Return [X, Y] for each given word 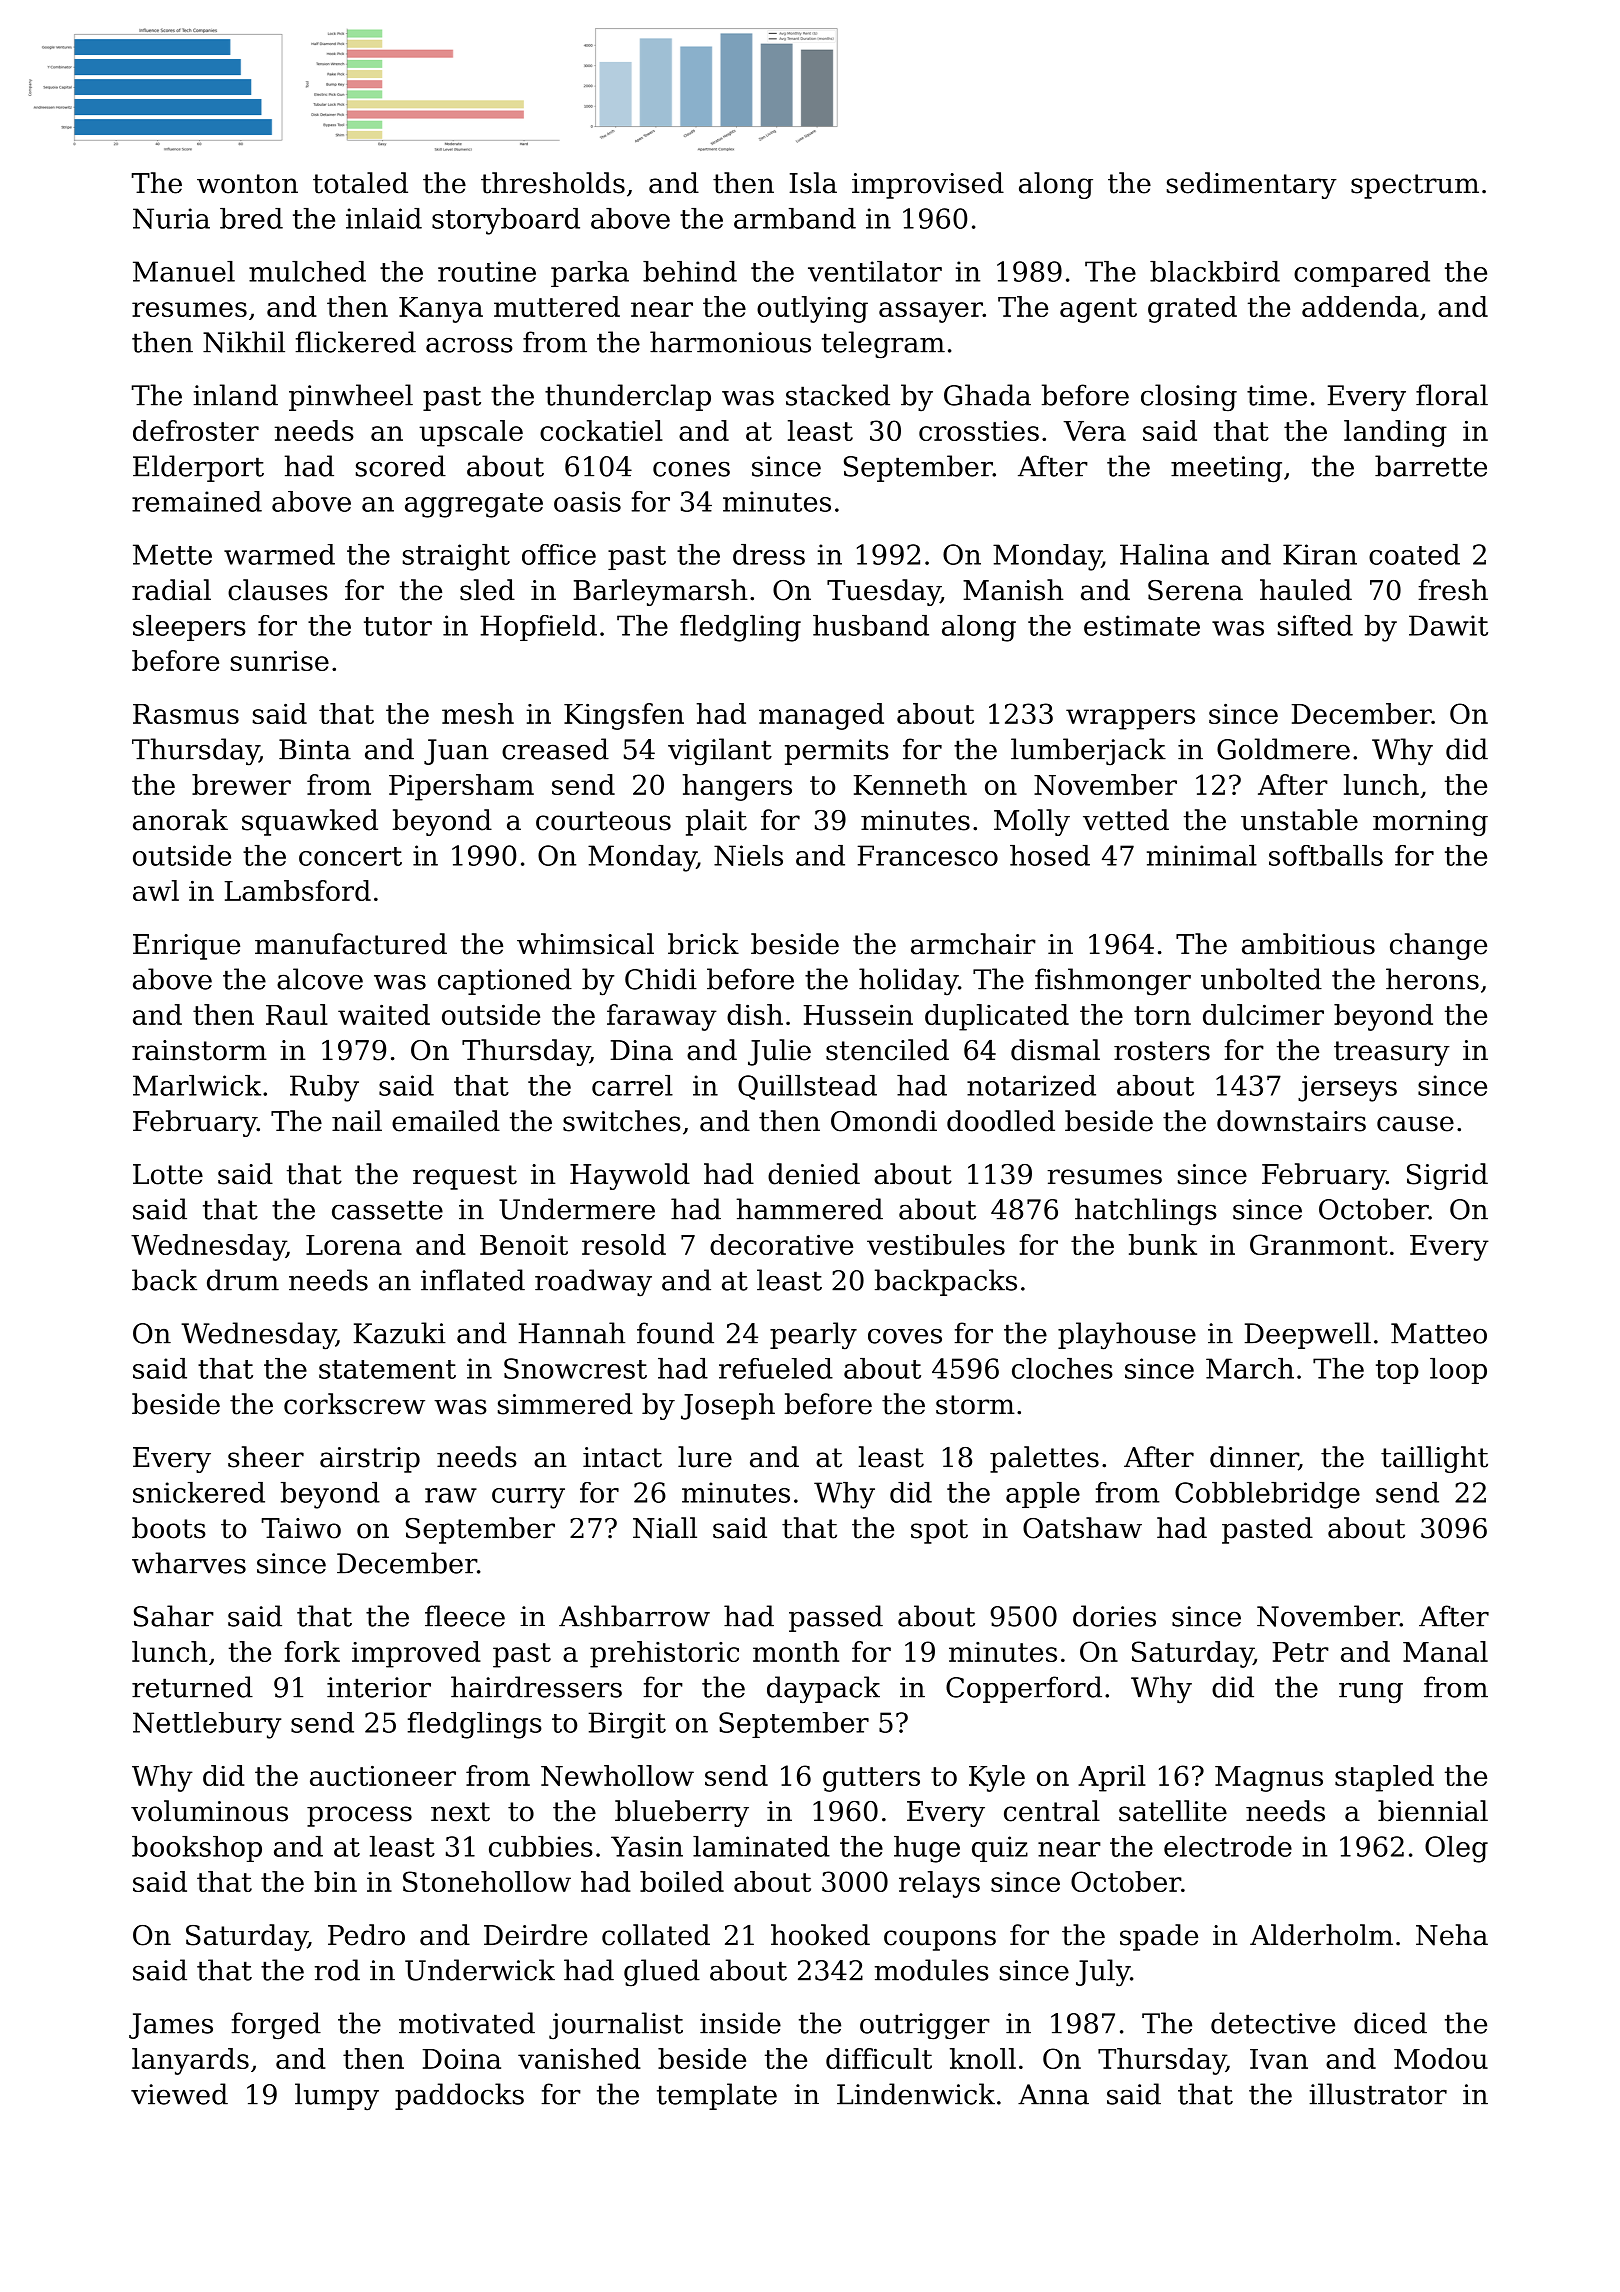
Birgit [627, 1725]
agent [1098, 310]
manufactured [351, 944]
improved [416, 1654]
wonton [247, 184]
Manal [1445, 1651]
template [717, 2096]
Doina [461, 2059]
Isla [813, 183]
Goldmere [1283, 749]
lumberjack [1088, 752]
